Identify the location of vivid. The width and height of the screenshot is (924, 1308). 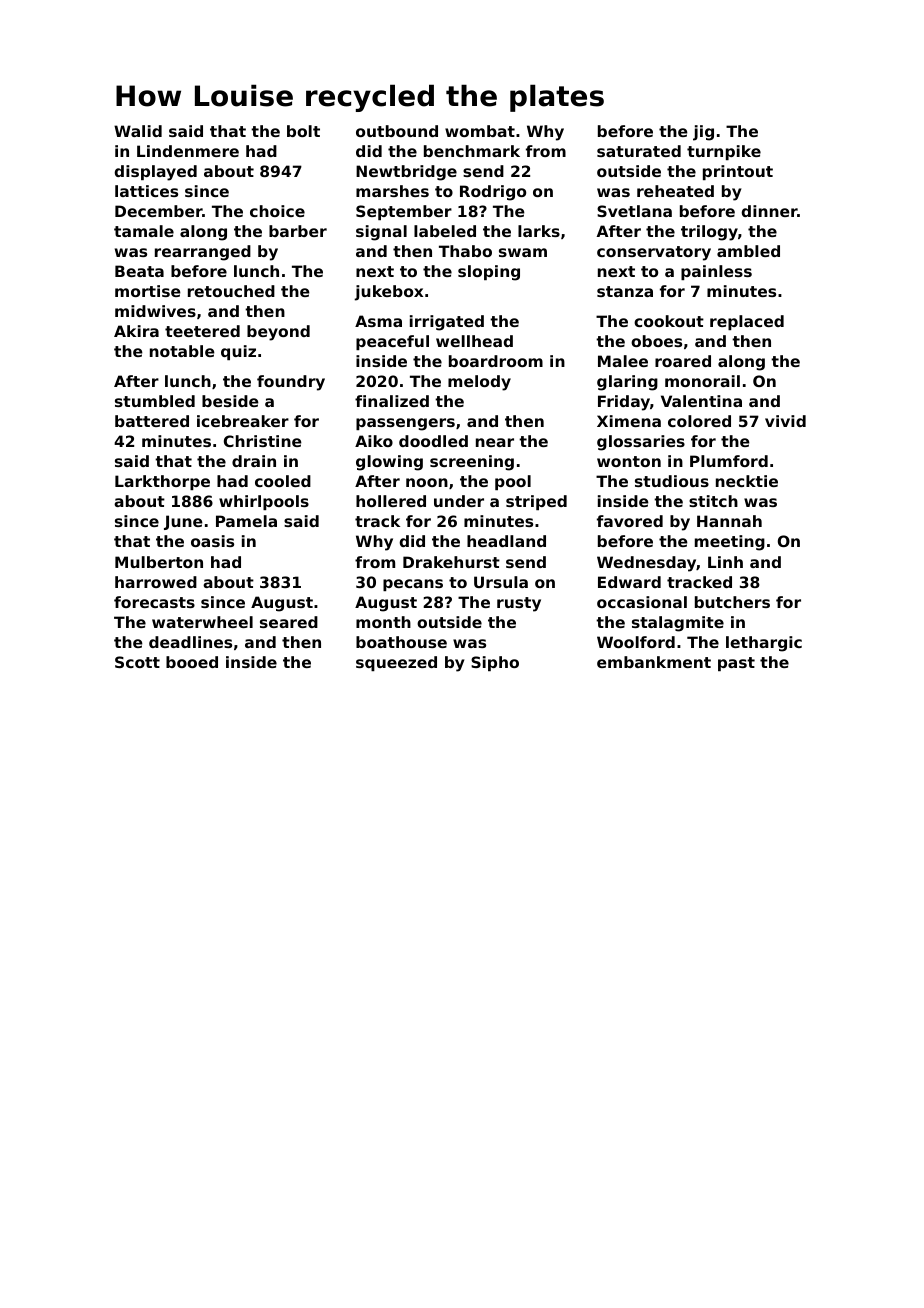
(785, 421).
